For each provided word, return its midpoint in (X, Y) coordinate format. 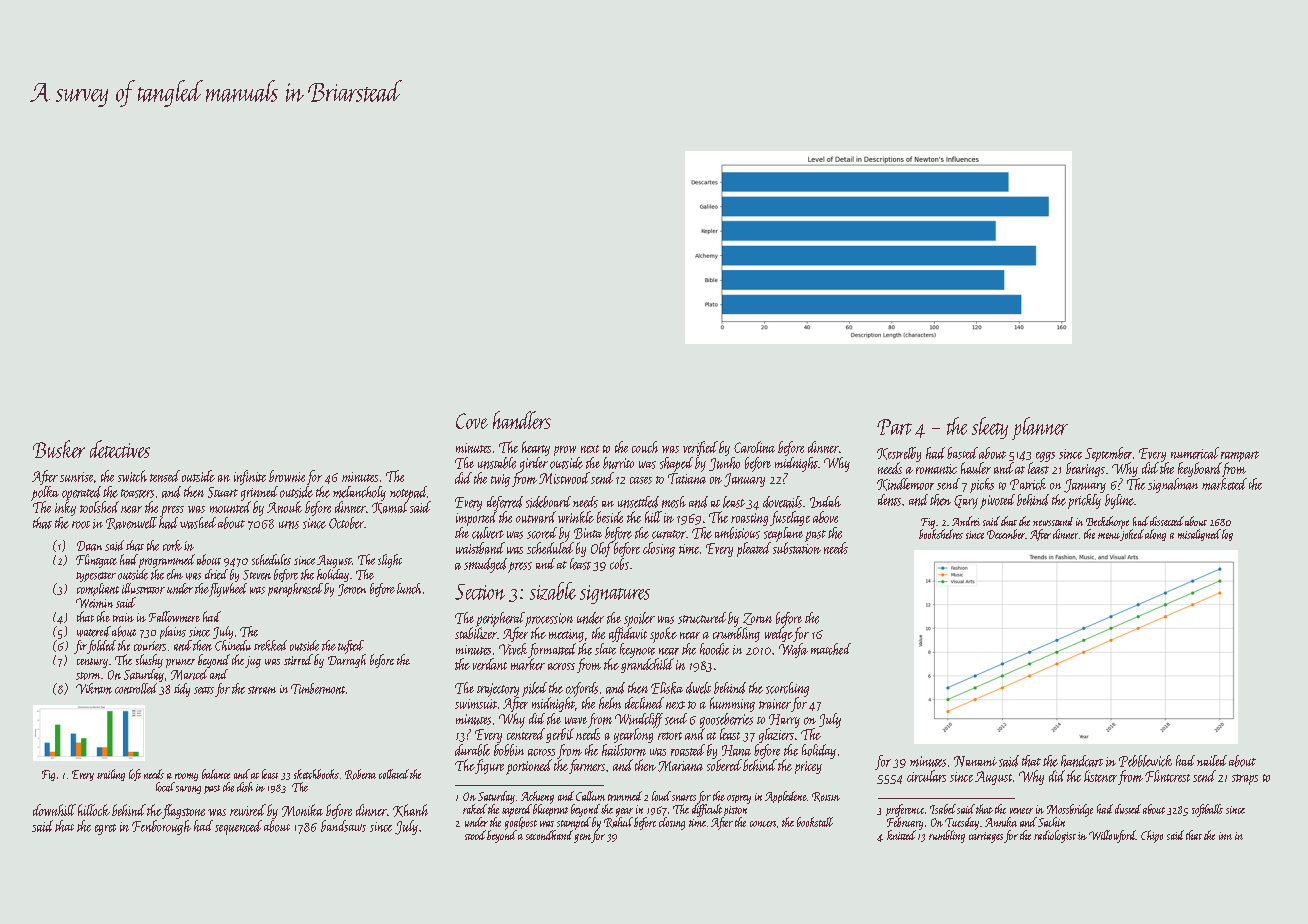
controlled (136, 688)
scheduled (550, 548)
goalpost (521, 823)
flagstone (183, 811)
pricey (808, 767)
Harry (784, 721)
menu (1109, 536)
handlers (522, 420)
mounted (230, 507)
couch (645, 447)
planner (1040, 428)
